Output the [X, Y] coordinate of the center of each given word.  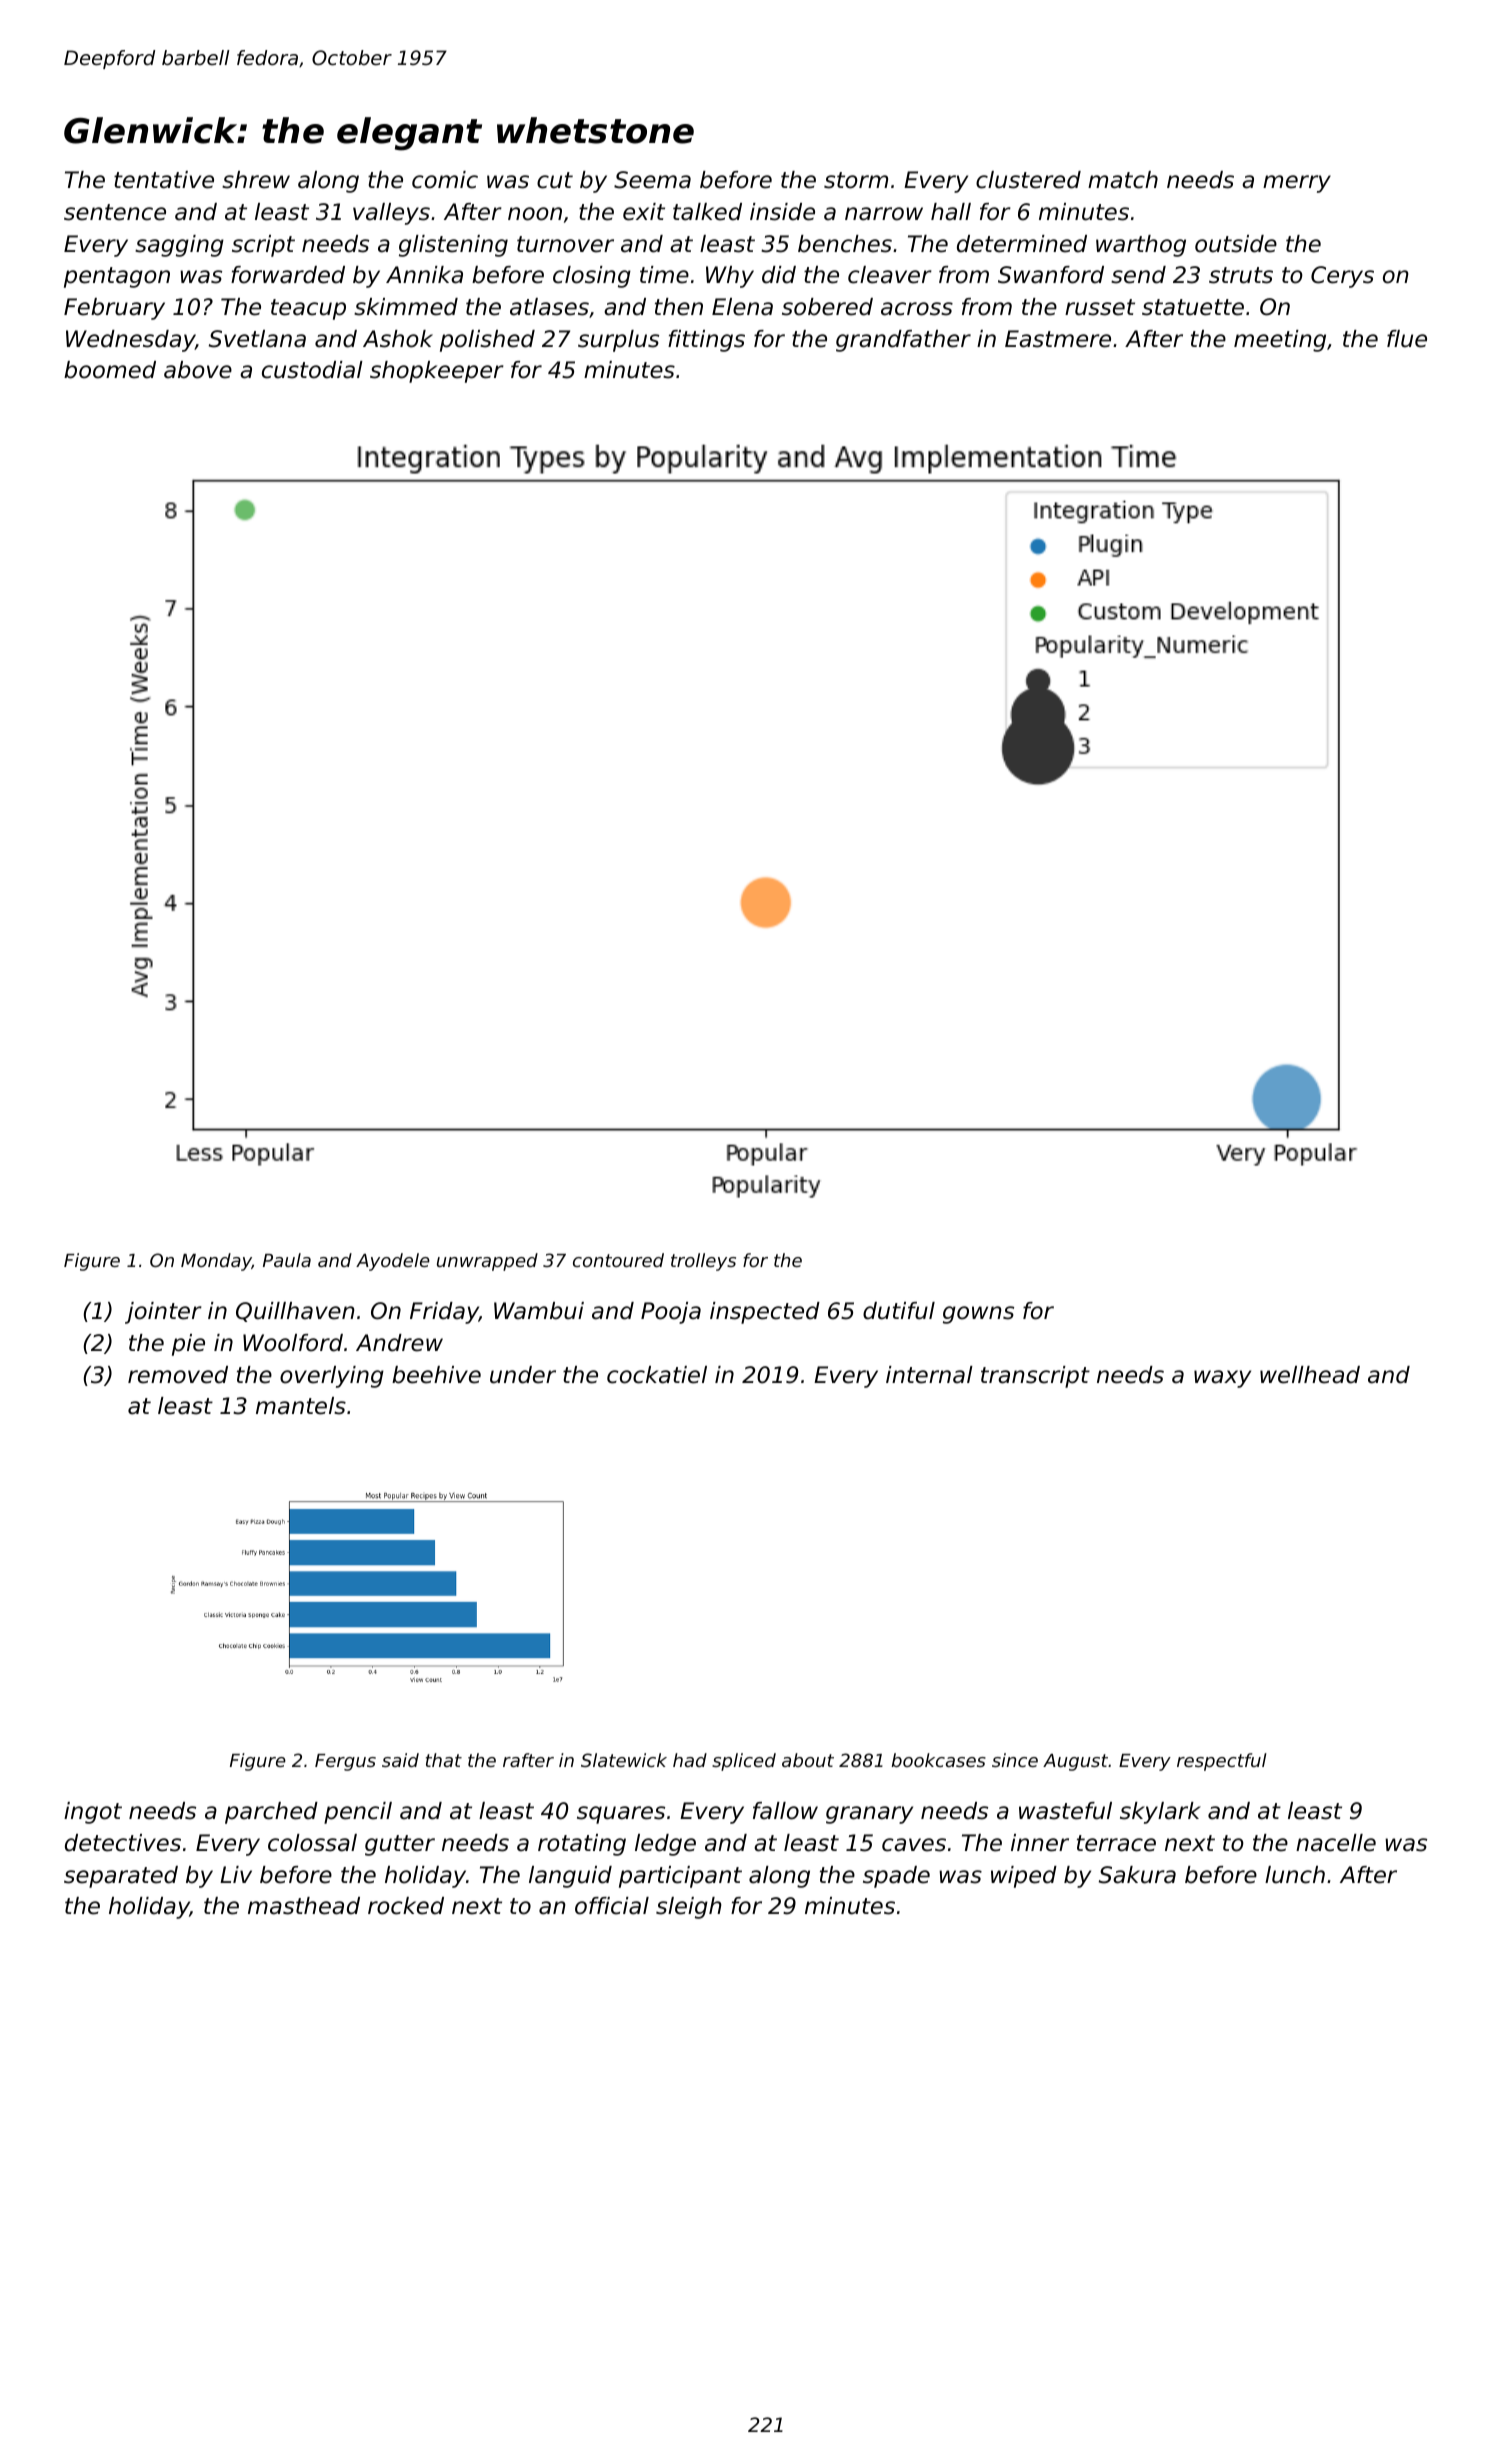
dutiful [899, 1311]
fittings [706, 341]
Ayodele [393, 1262]
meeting [1280, 341]
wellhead [1310, 1375]
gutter [400, 1845]
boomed [110, 370]
